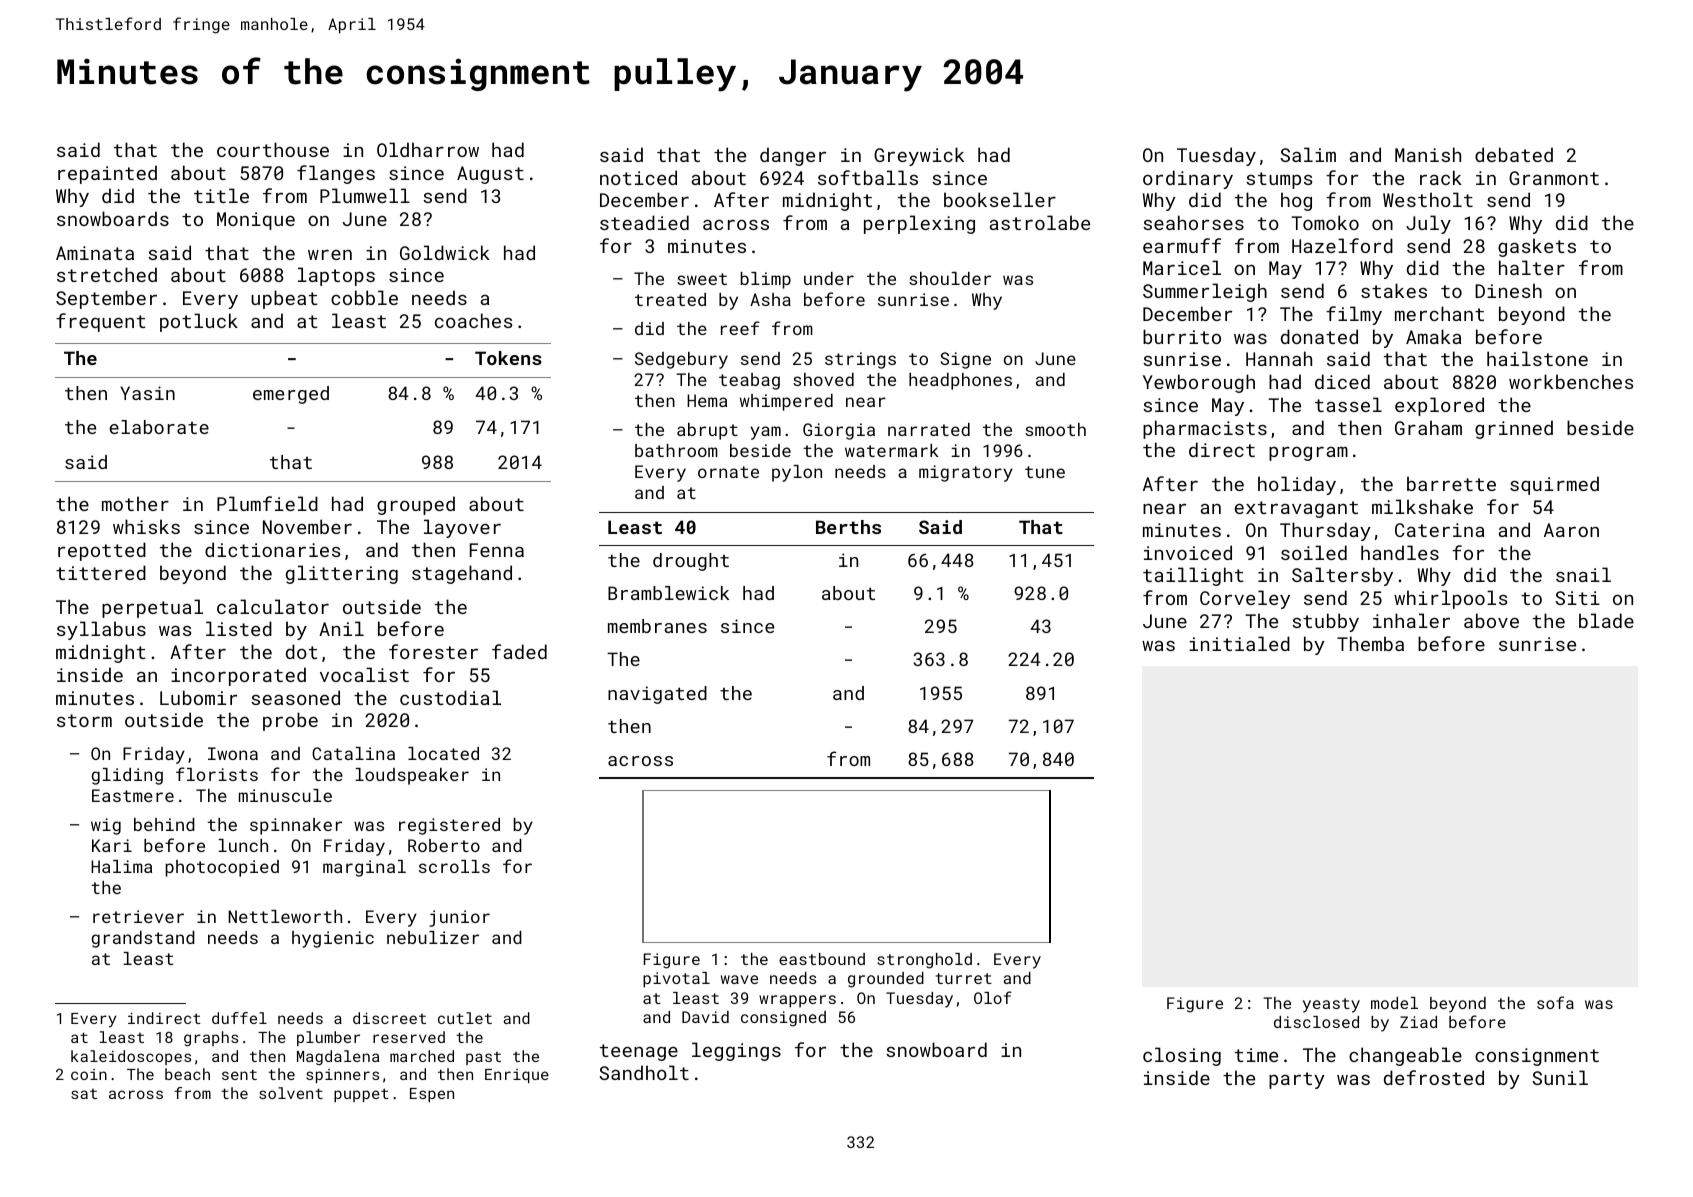 The width and height of the screenshot is (1693, 1197). Describe the element at coordinates (644, 222) in the screenshot. I see `steadied` at that location.
